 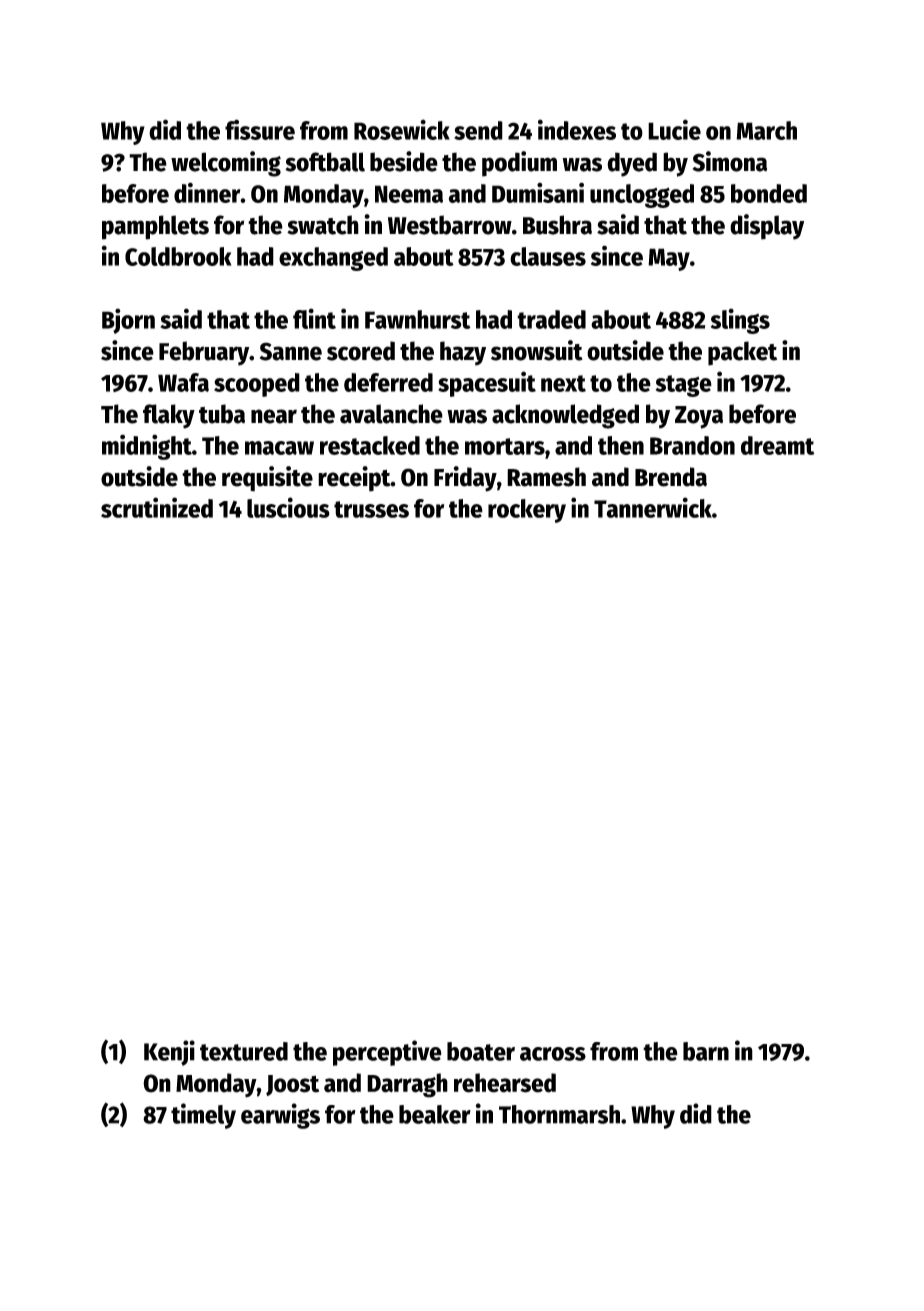 What do you see at coordinates (777, 445) in the document?
I see `dreamt` at bounding box center [777, 445].
